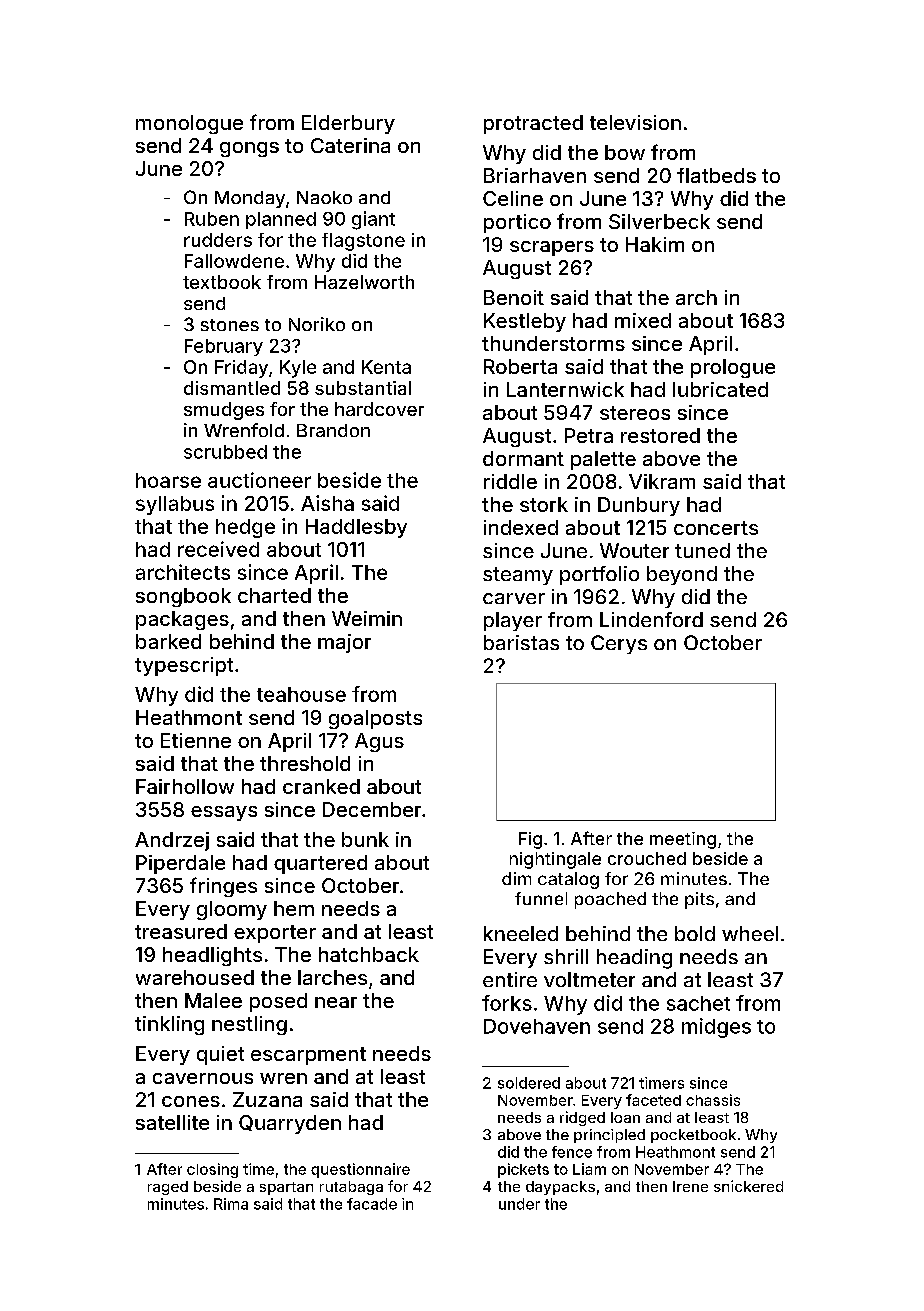 Image resolution: width=924 pixels, height=1311 pixels. What do you see at coordinates (189, 124) in the page?
I see `monologue` at bounding box center [189, 124].
